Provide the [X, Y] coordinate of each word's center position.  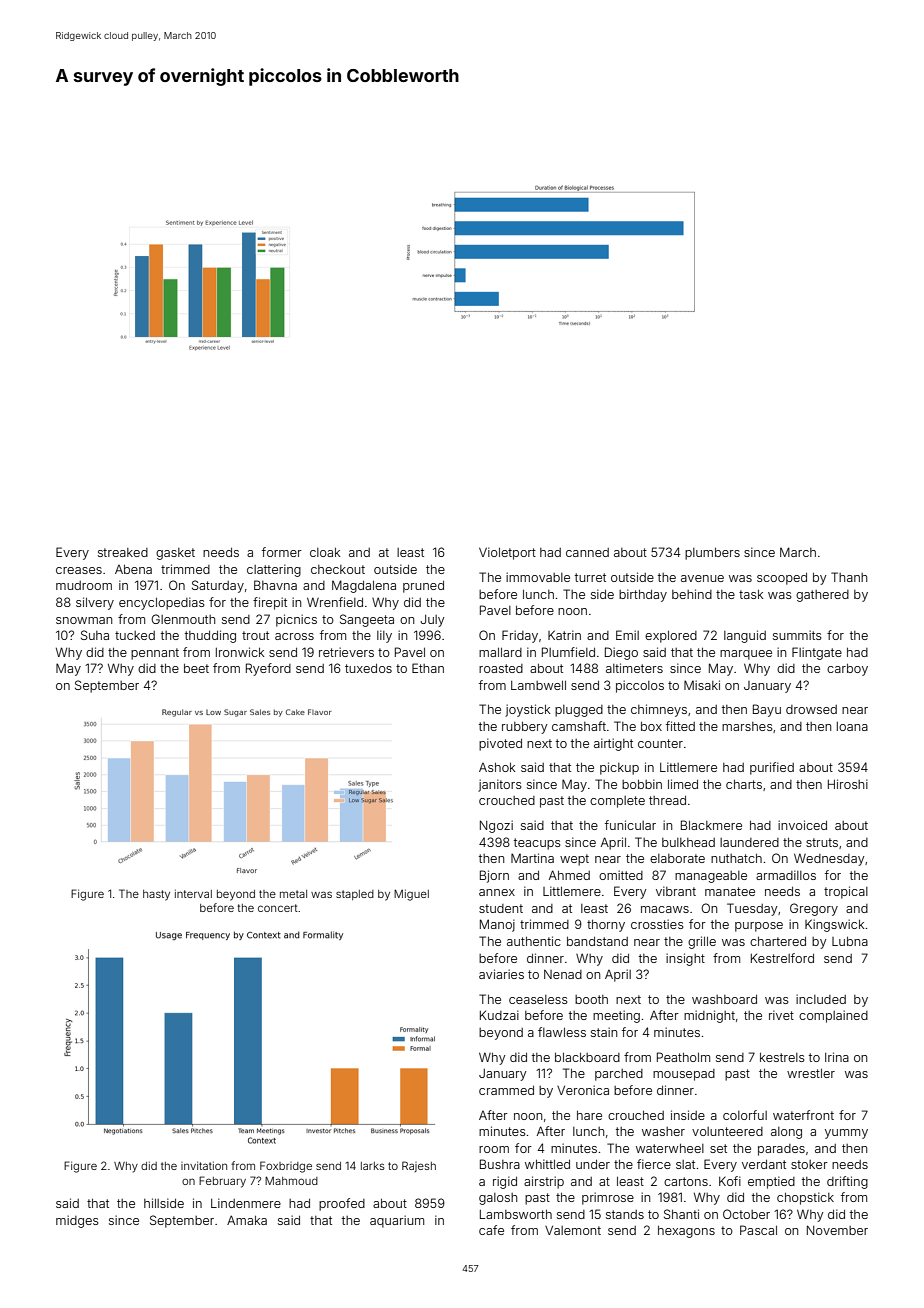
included [821, 999]
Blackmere [711, 825]
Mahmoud [291, 1180]
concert [278, 908]
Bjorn [494, 876]
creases [79, 570]
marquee [746, 655]
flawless [562, 1032]
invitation [204, 1165]
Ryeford [268, 669]
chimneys [659, 710]
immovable [538, 577]
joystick [527, 710]
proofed [342, 1204]
